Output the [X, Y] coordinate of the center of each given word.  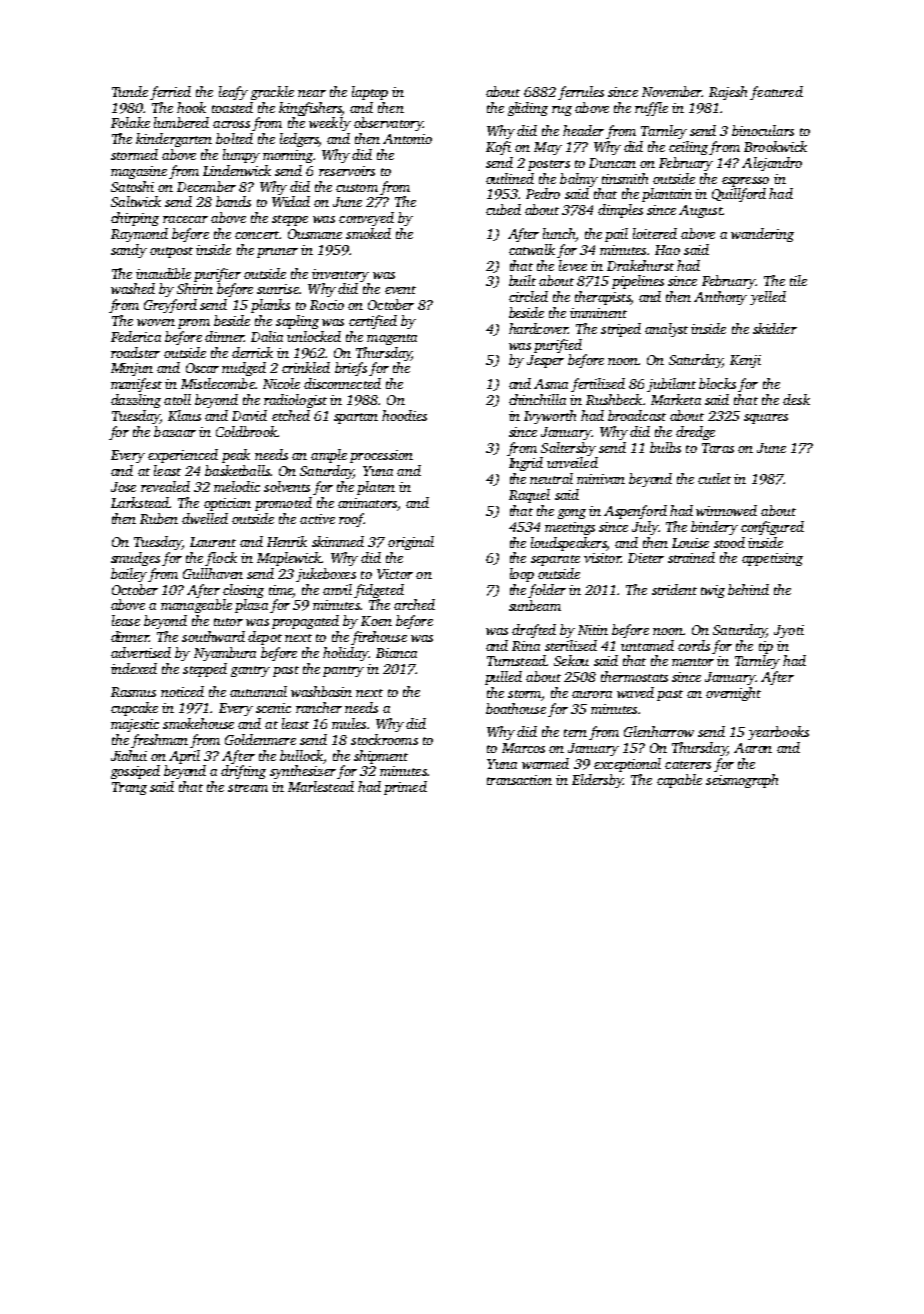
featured [776, 93]
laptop [370, 93]
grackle [272, 93]
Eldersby [597, 781]
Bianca [396, 653]
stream [248, 788]
